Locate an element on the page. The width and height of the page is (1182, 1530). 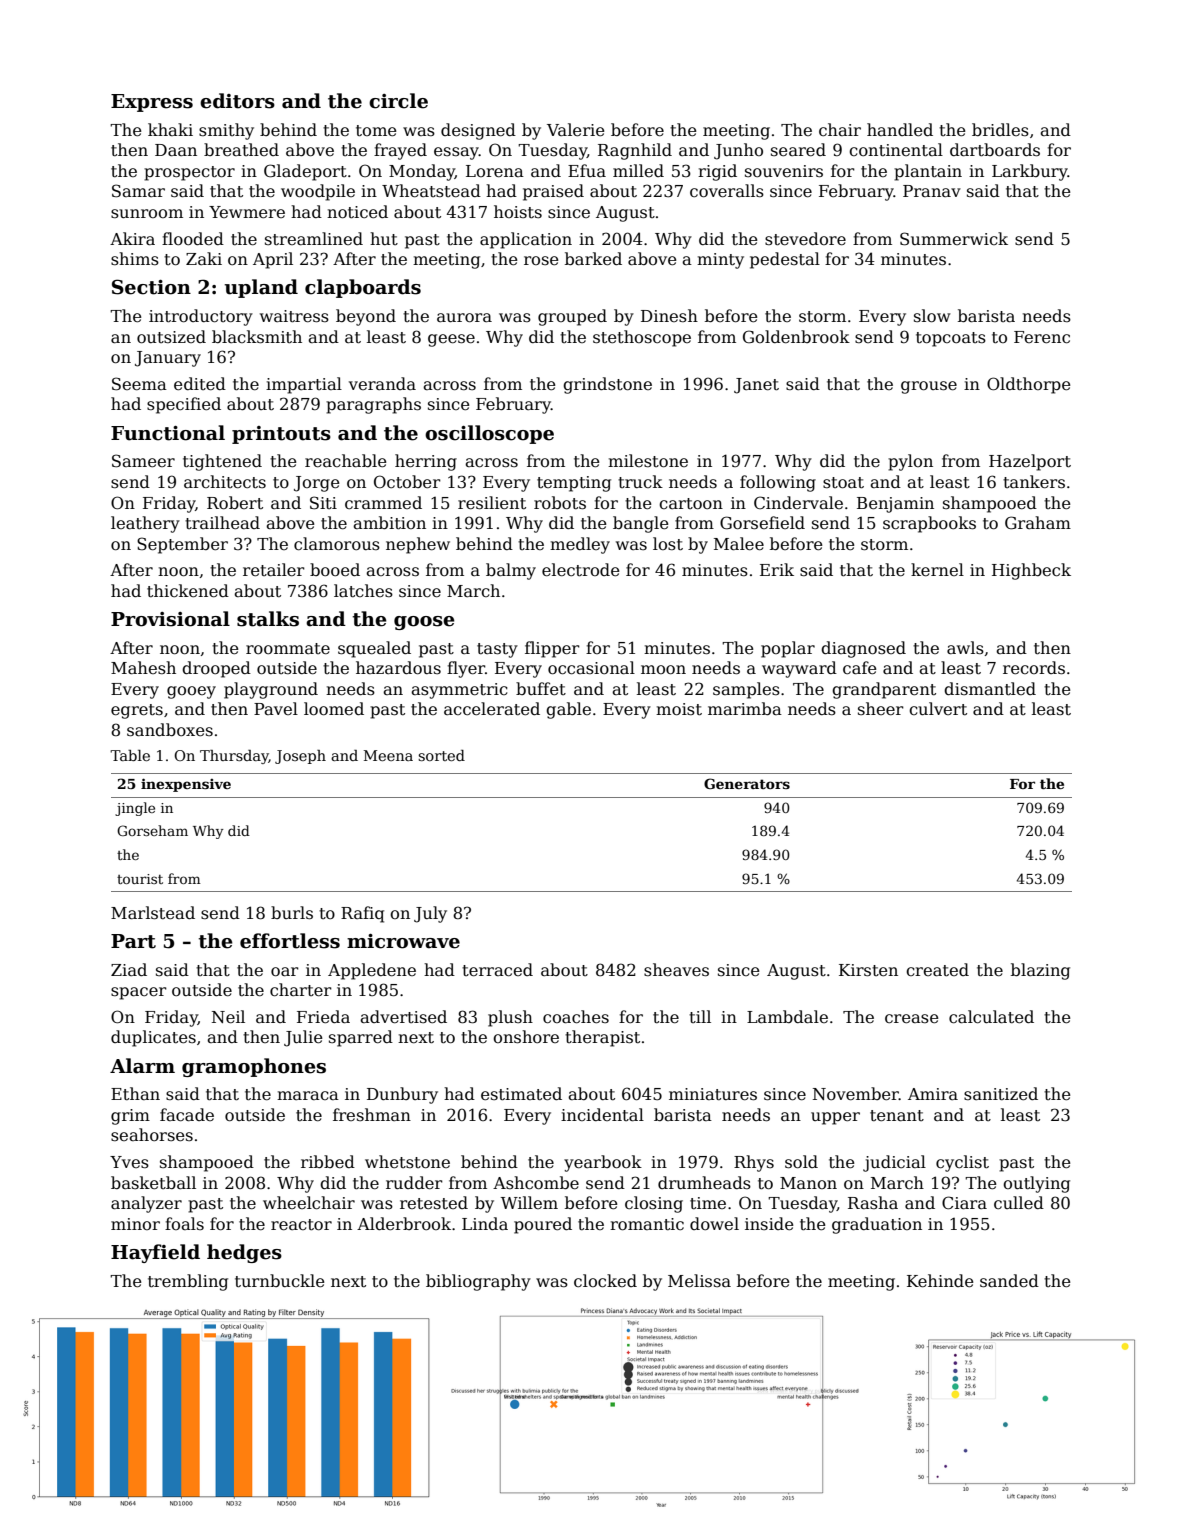
Generators is located at coordinates (747, 783).
